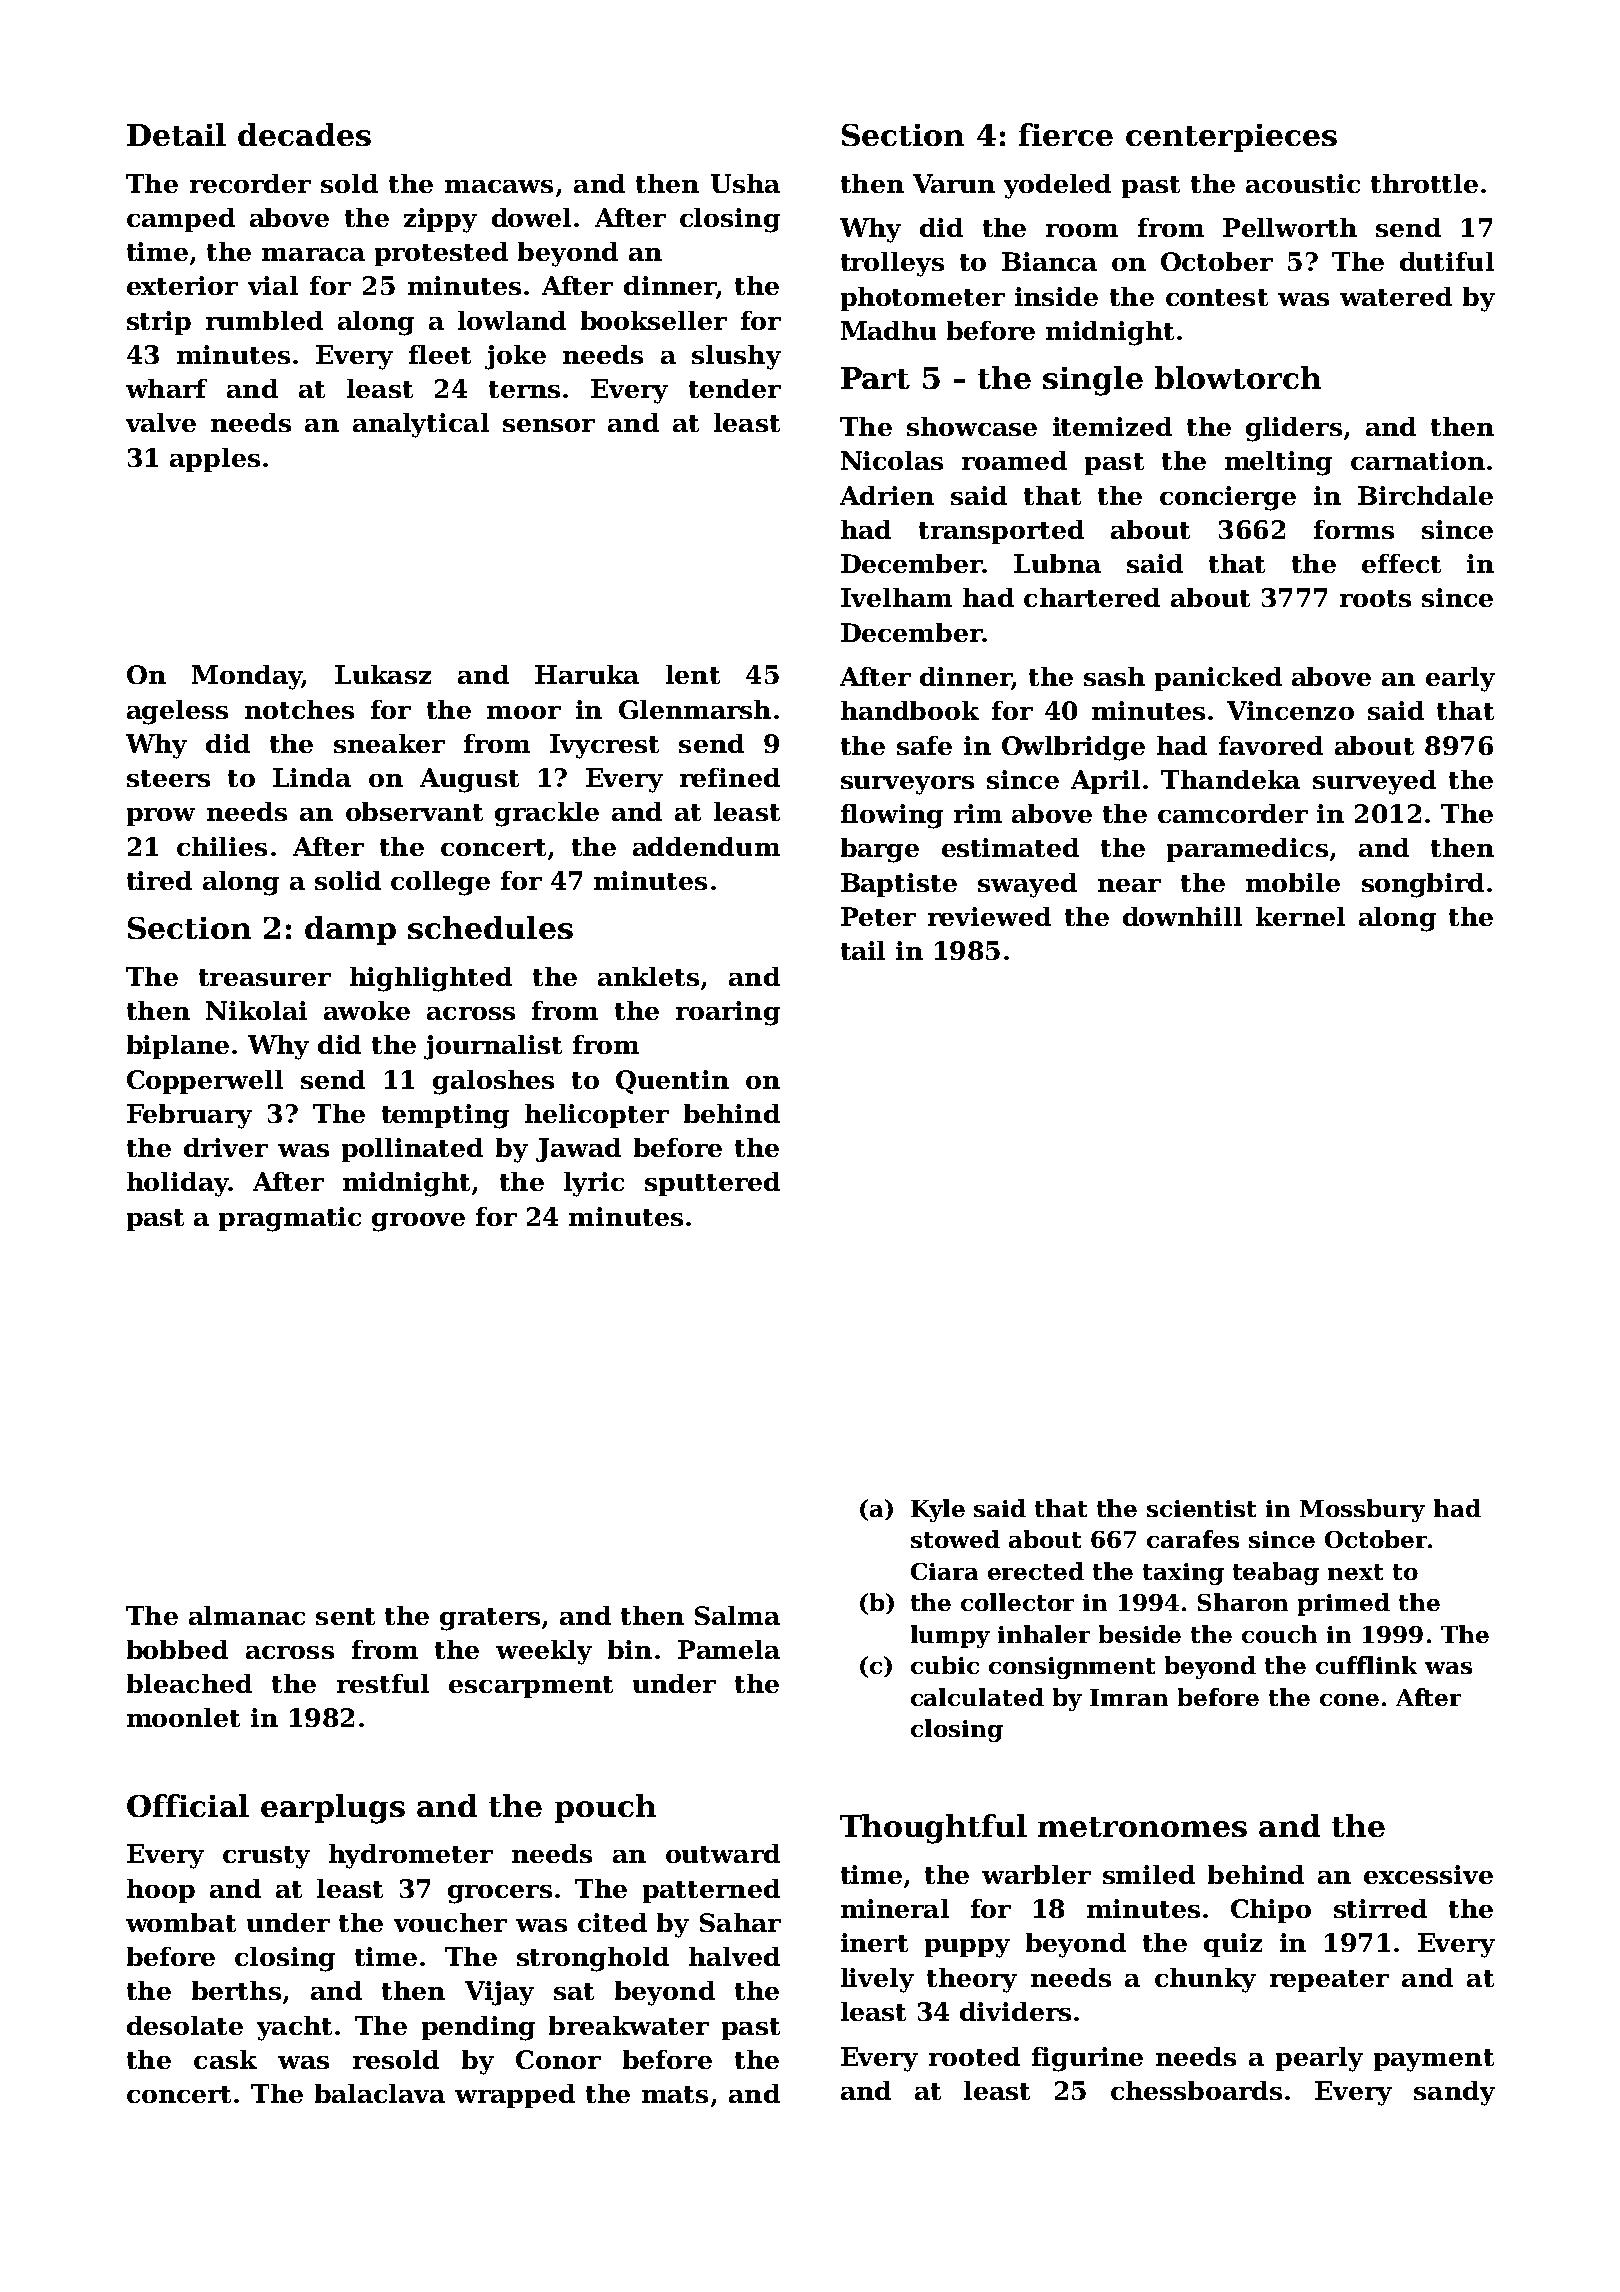 The height and width of the screenshot is (2292, 1620). I want to click on Usha, so click(745, 183).
